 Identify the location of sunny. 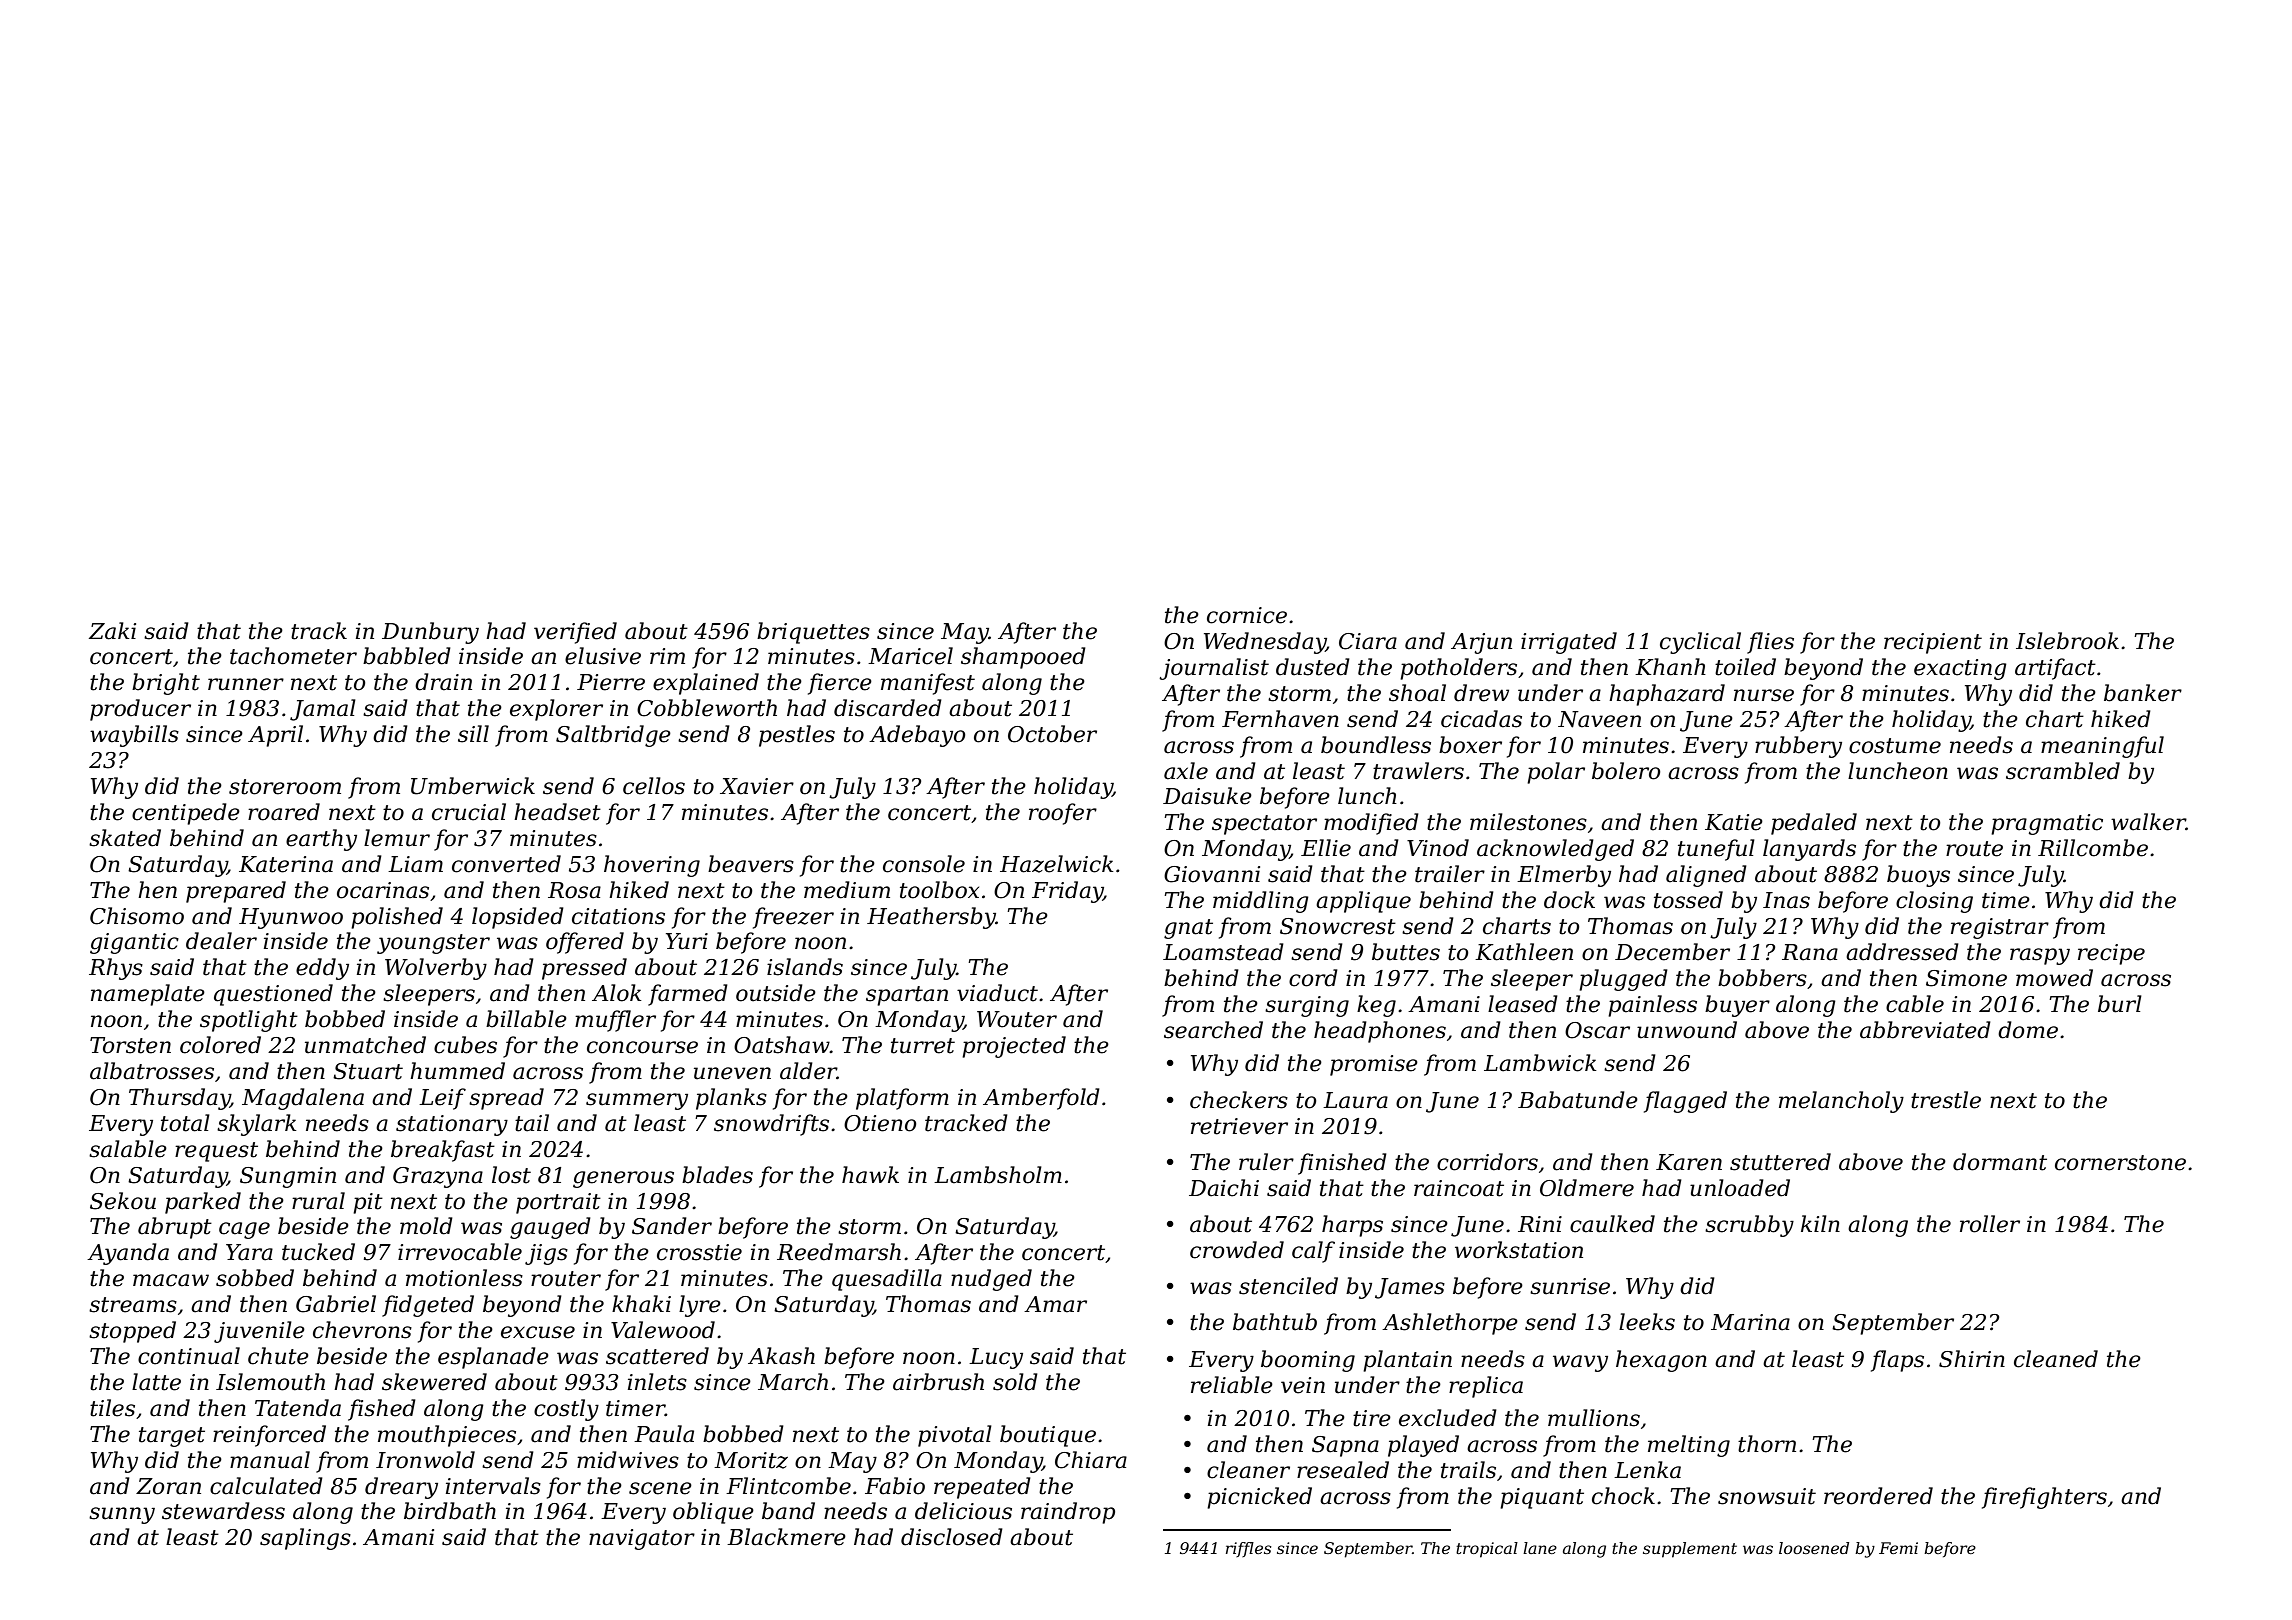
(122, 1515).
